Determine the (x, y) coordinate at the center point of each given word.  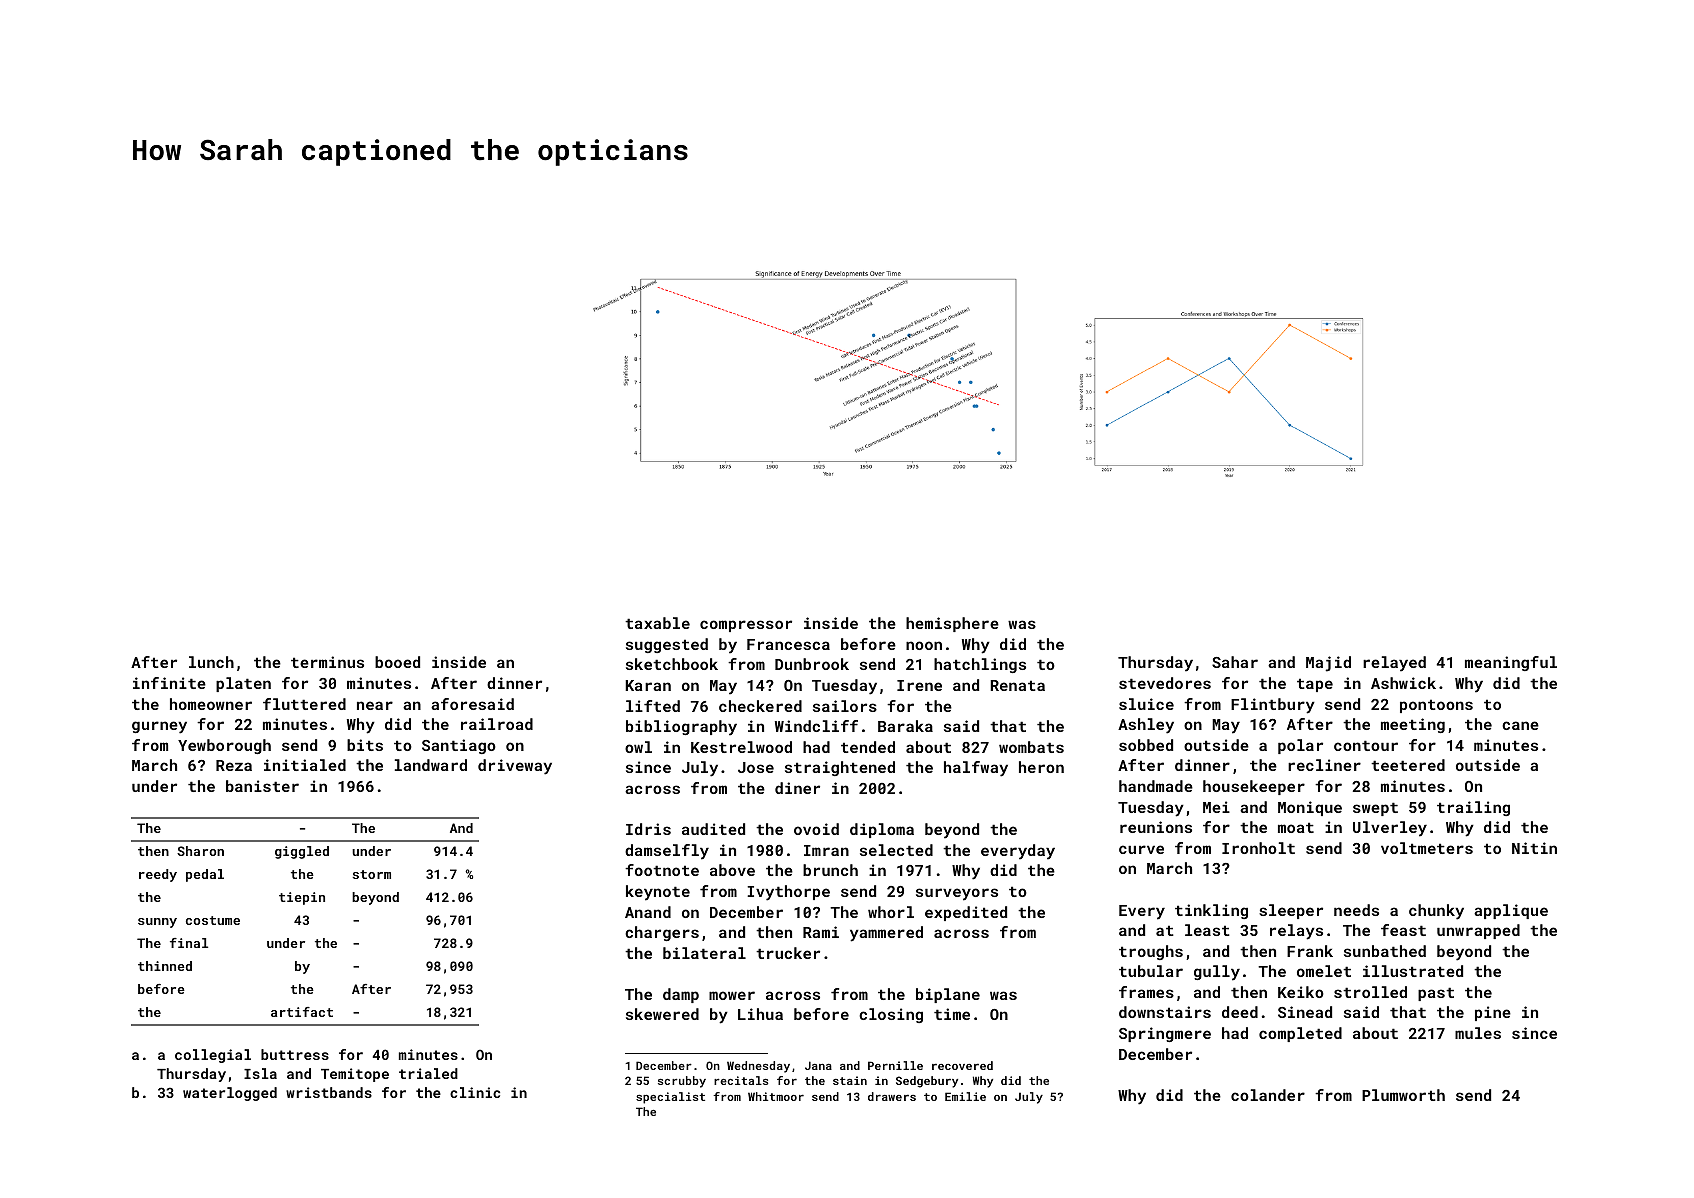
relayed (1394, 664)
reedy (158, 875)
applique (1511, 911)
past (1436, 994)
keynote (658, 893)
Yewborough (224, 746)
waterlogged (230, 1094)
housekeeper (1254, 787)
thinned (165, 966)
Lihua (760, 1014)
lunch (211, 662)
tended (868, 747)
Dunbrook (812, 664)
